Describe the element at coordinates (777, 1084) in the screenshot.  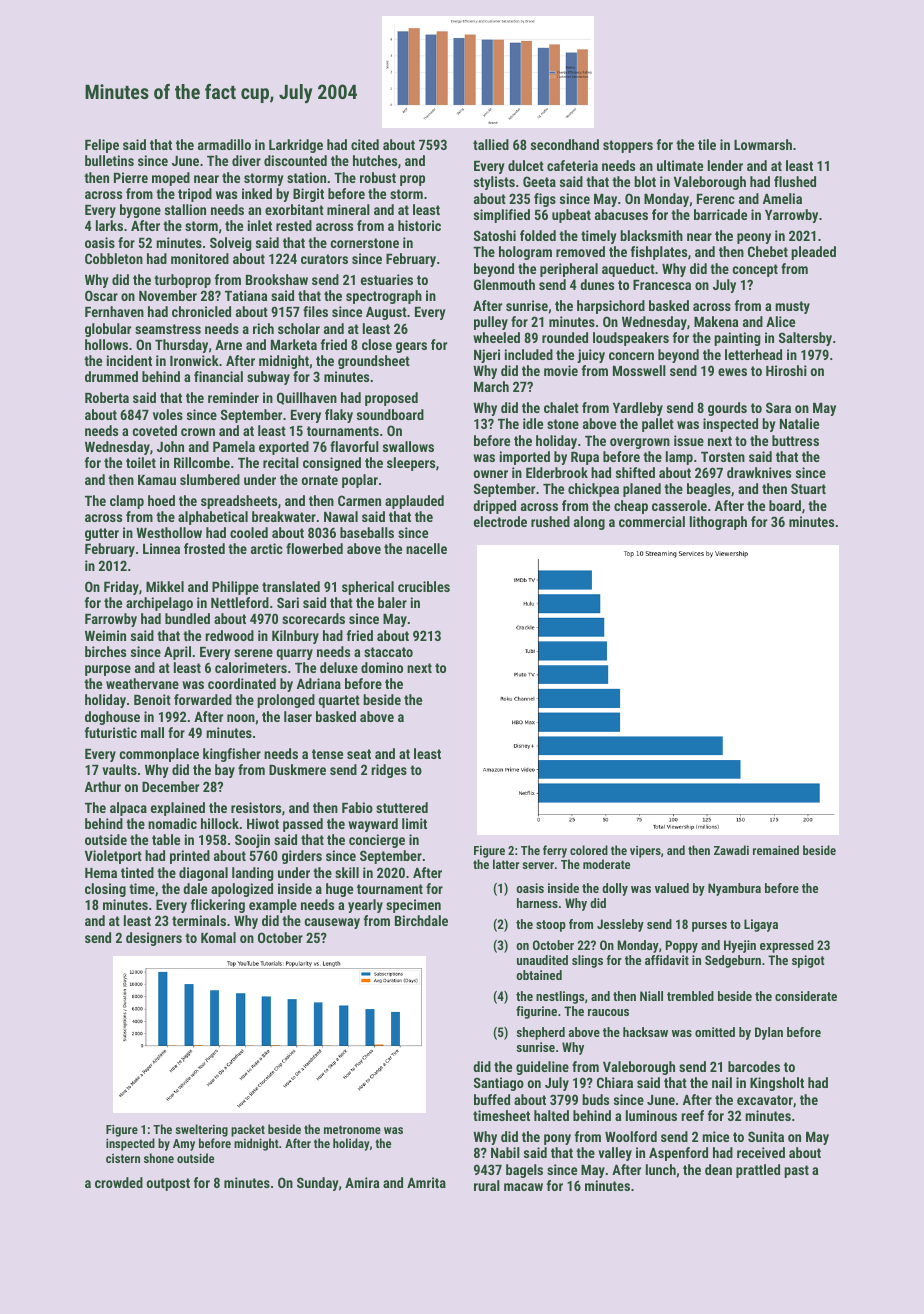
I see `Kingsholt` at that location.
